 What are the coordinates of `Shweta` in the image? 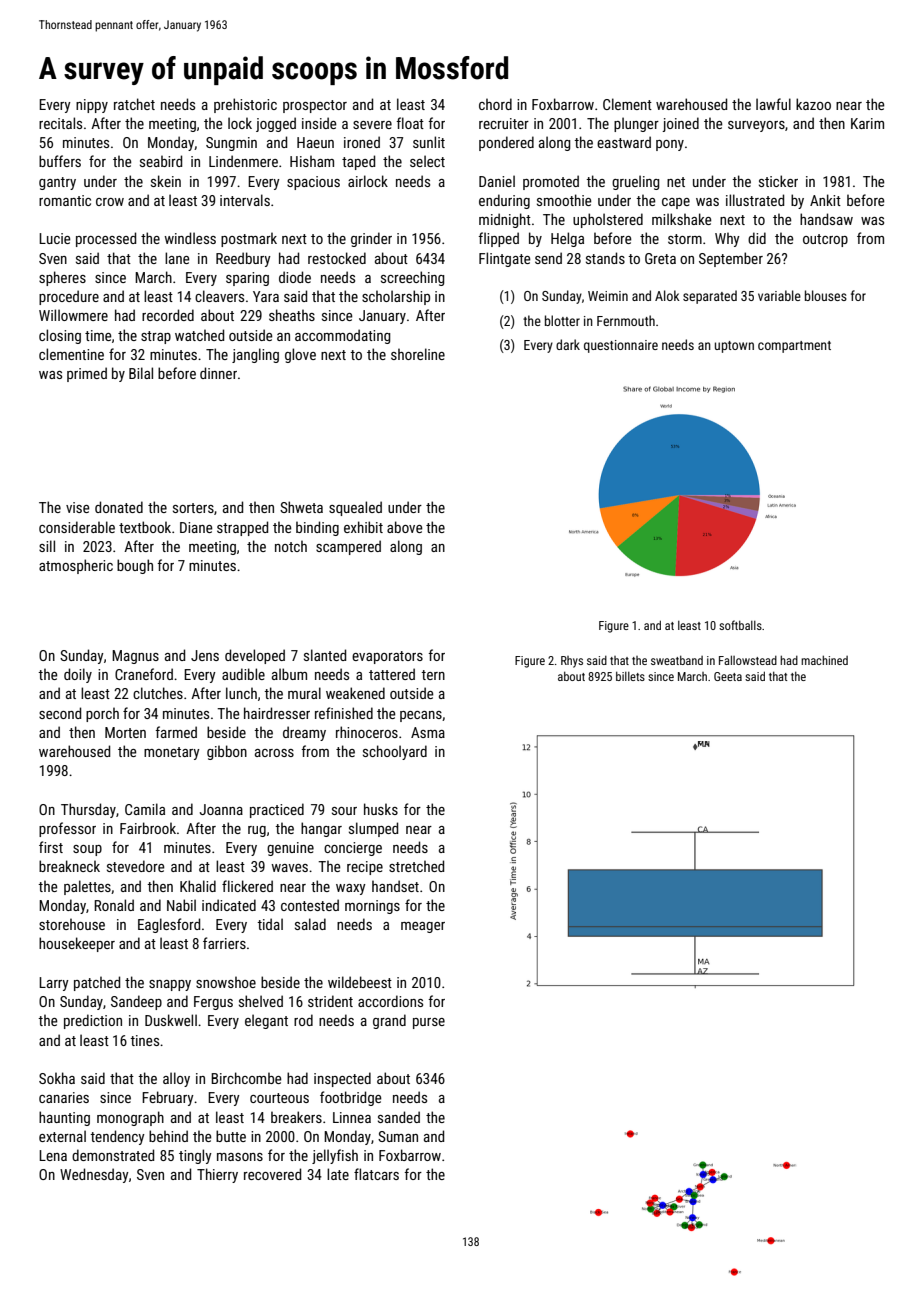 It's located at (301, 507).
